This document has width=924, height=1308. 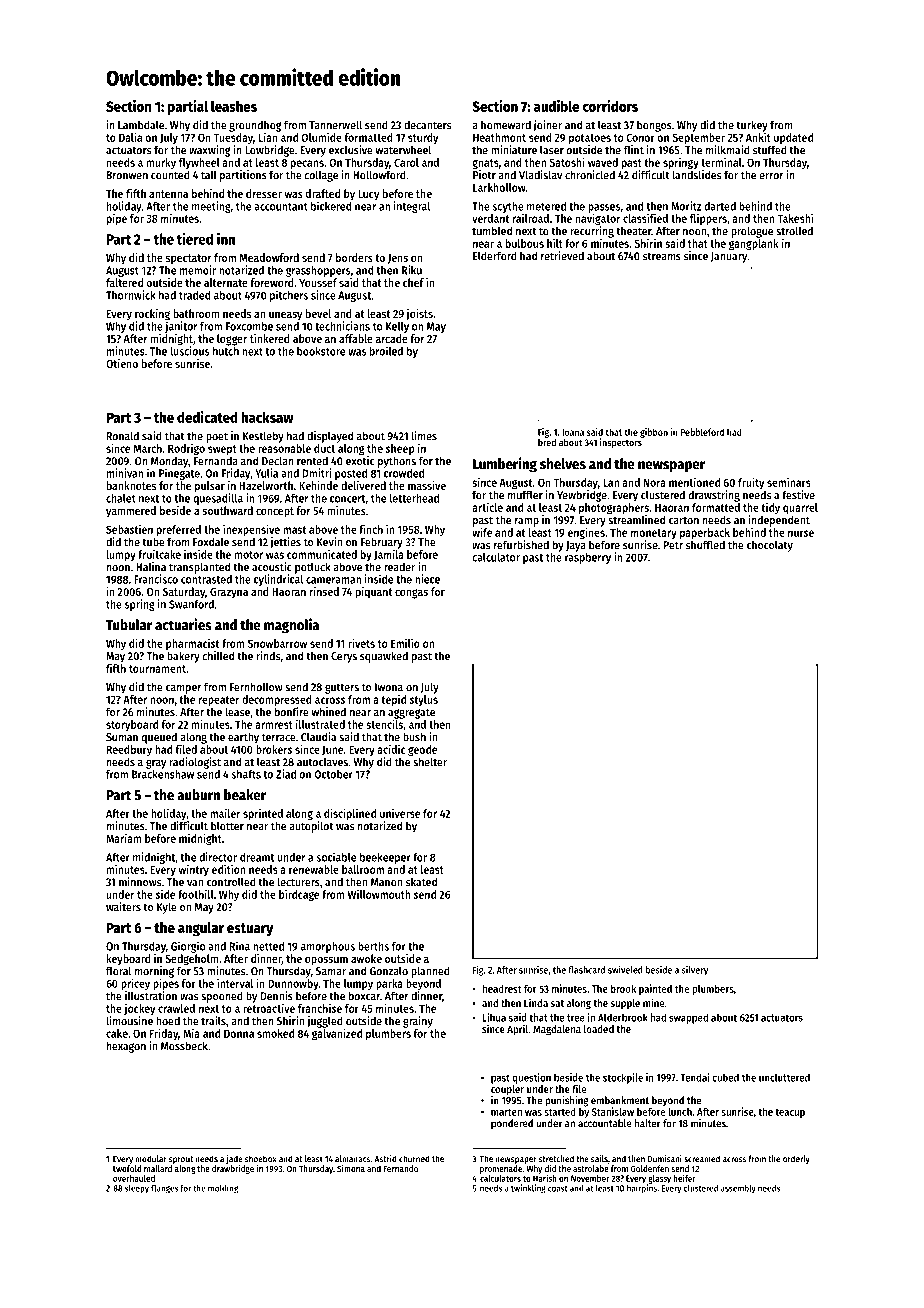 I want to click on borders, so click(x=354, y=257).
